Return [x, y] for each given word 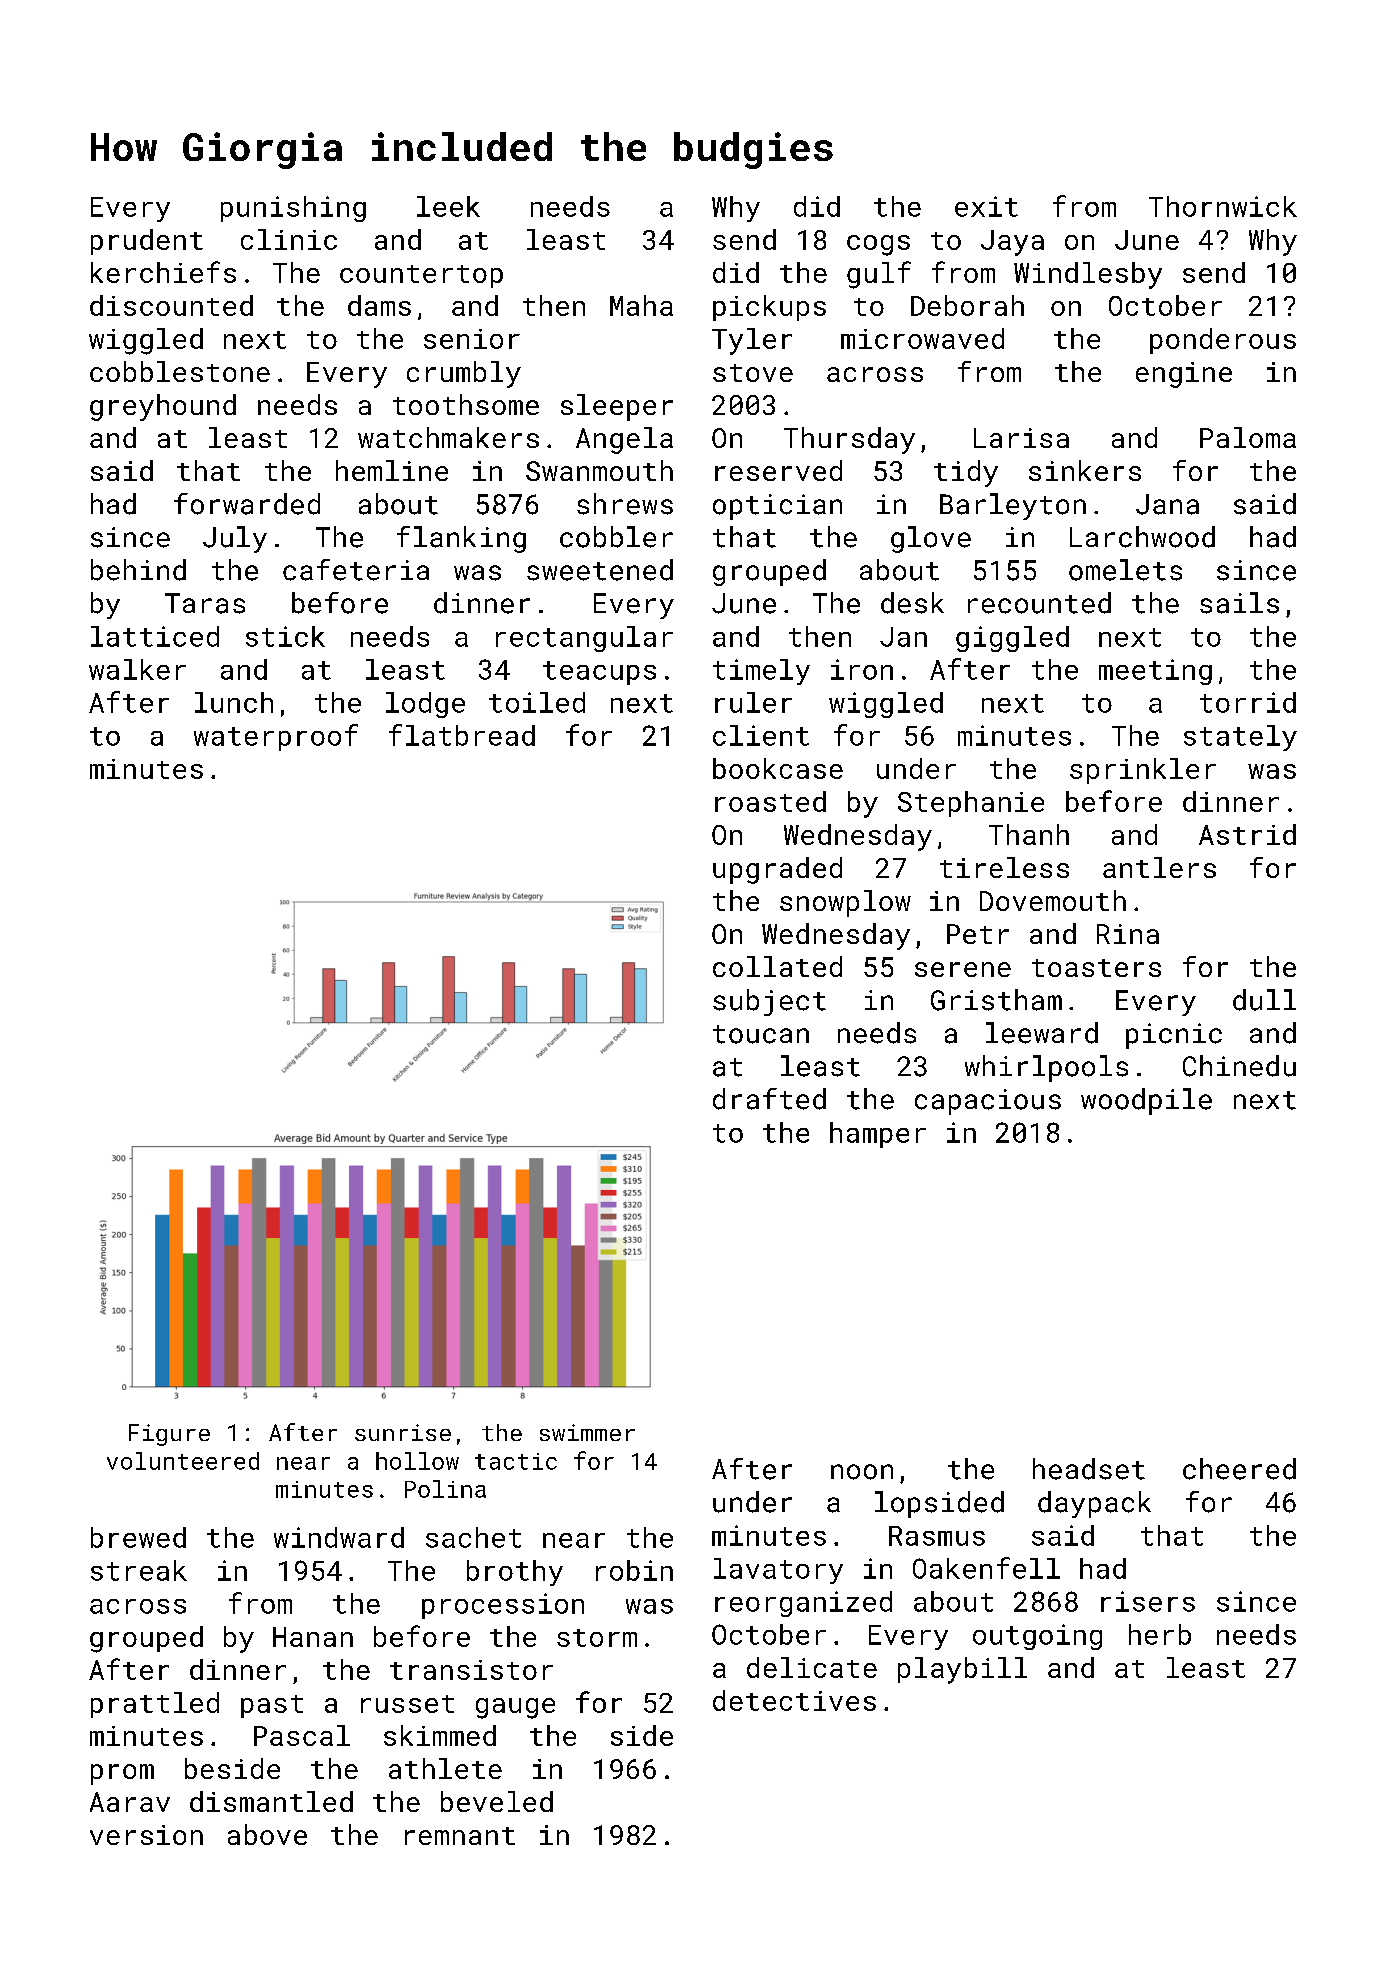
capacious [988, 1102]
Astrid [1247, 834]
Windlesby [1088, 275]
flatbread [462, 735]
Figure [169, 1435]
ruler [753, 702]
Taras [205, 603]
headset [1089, 1469]
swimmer [587, 1432]
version [146, 1835]
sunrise [403, 1432]
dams [379, 305]
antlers [1159, 867]
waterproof [276, 737]
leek [448, 206]
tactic [516, 1461]
